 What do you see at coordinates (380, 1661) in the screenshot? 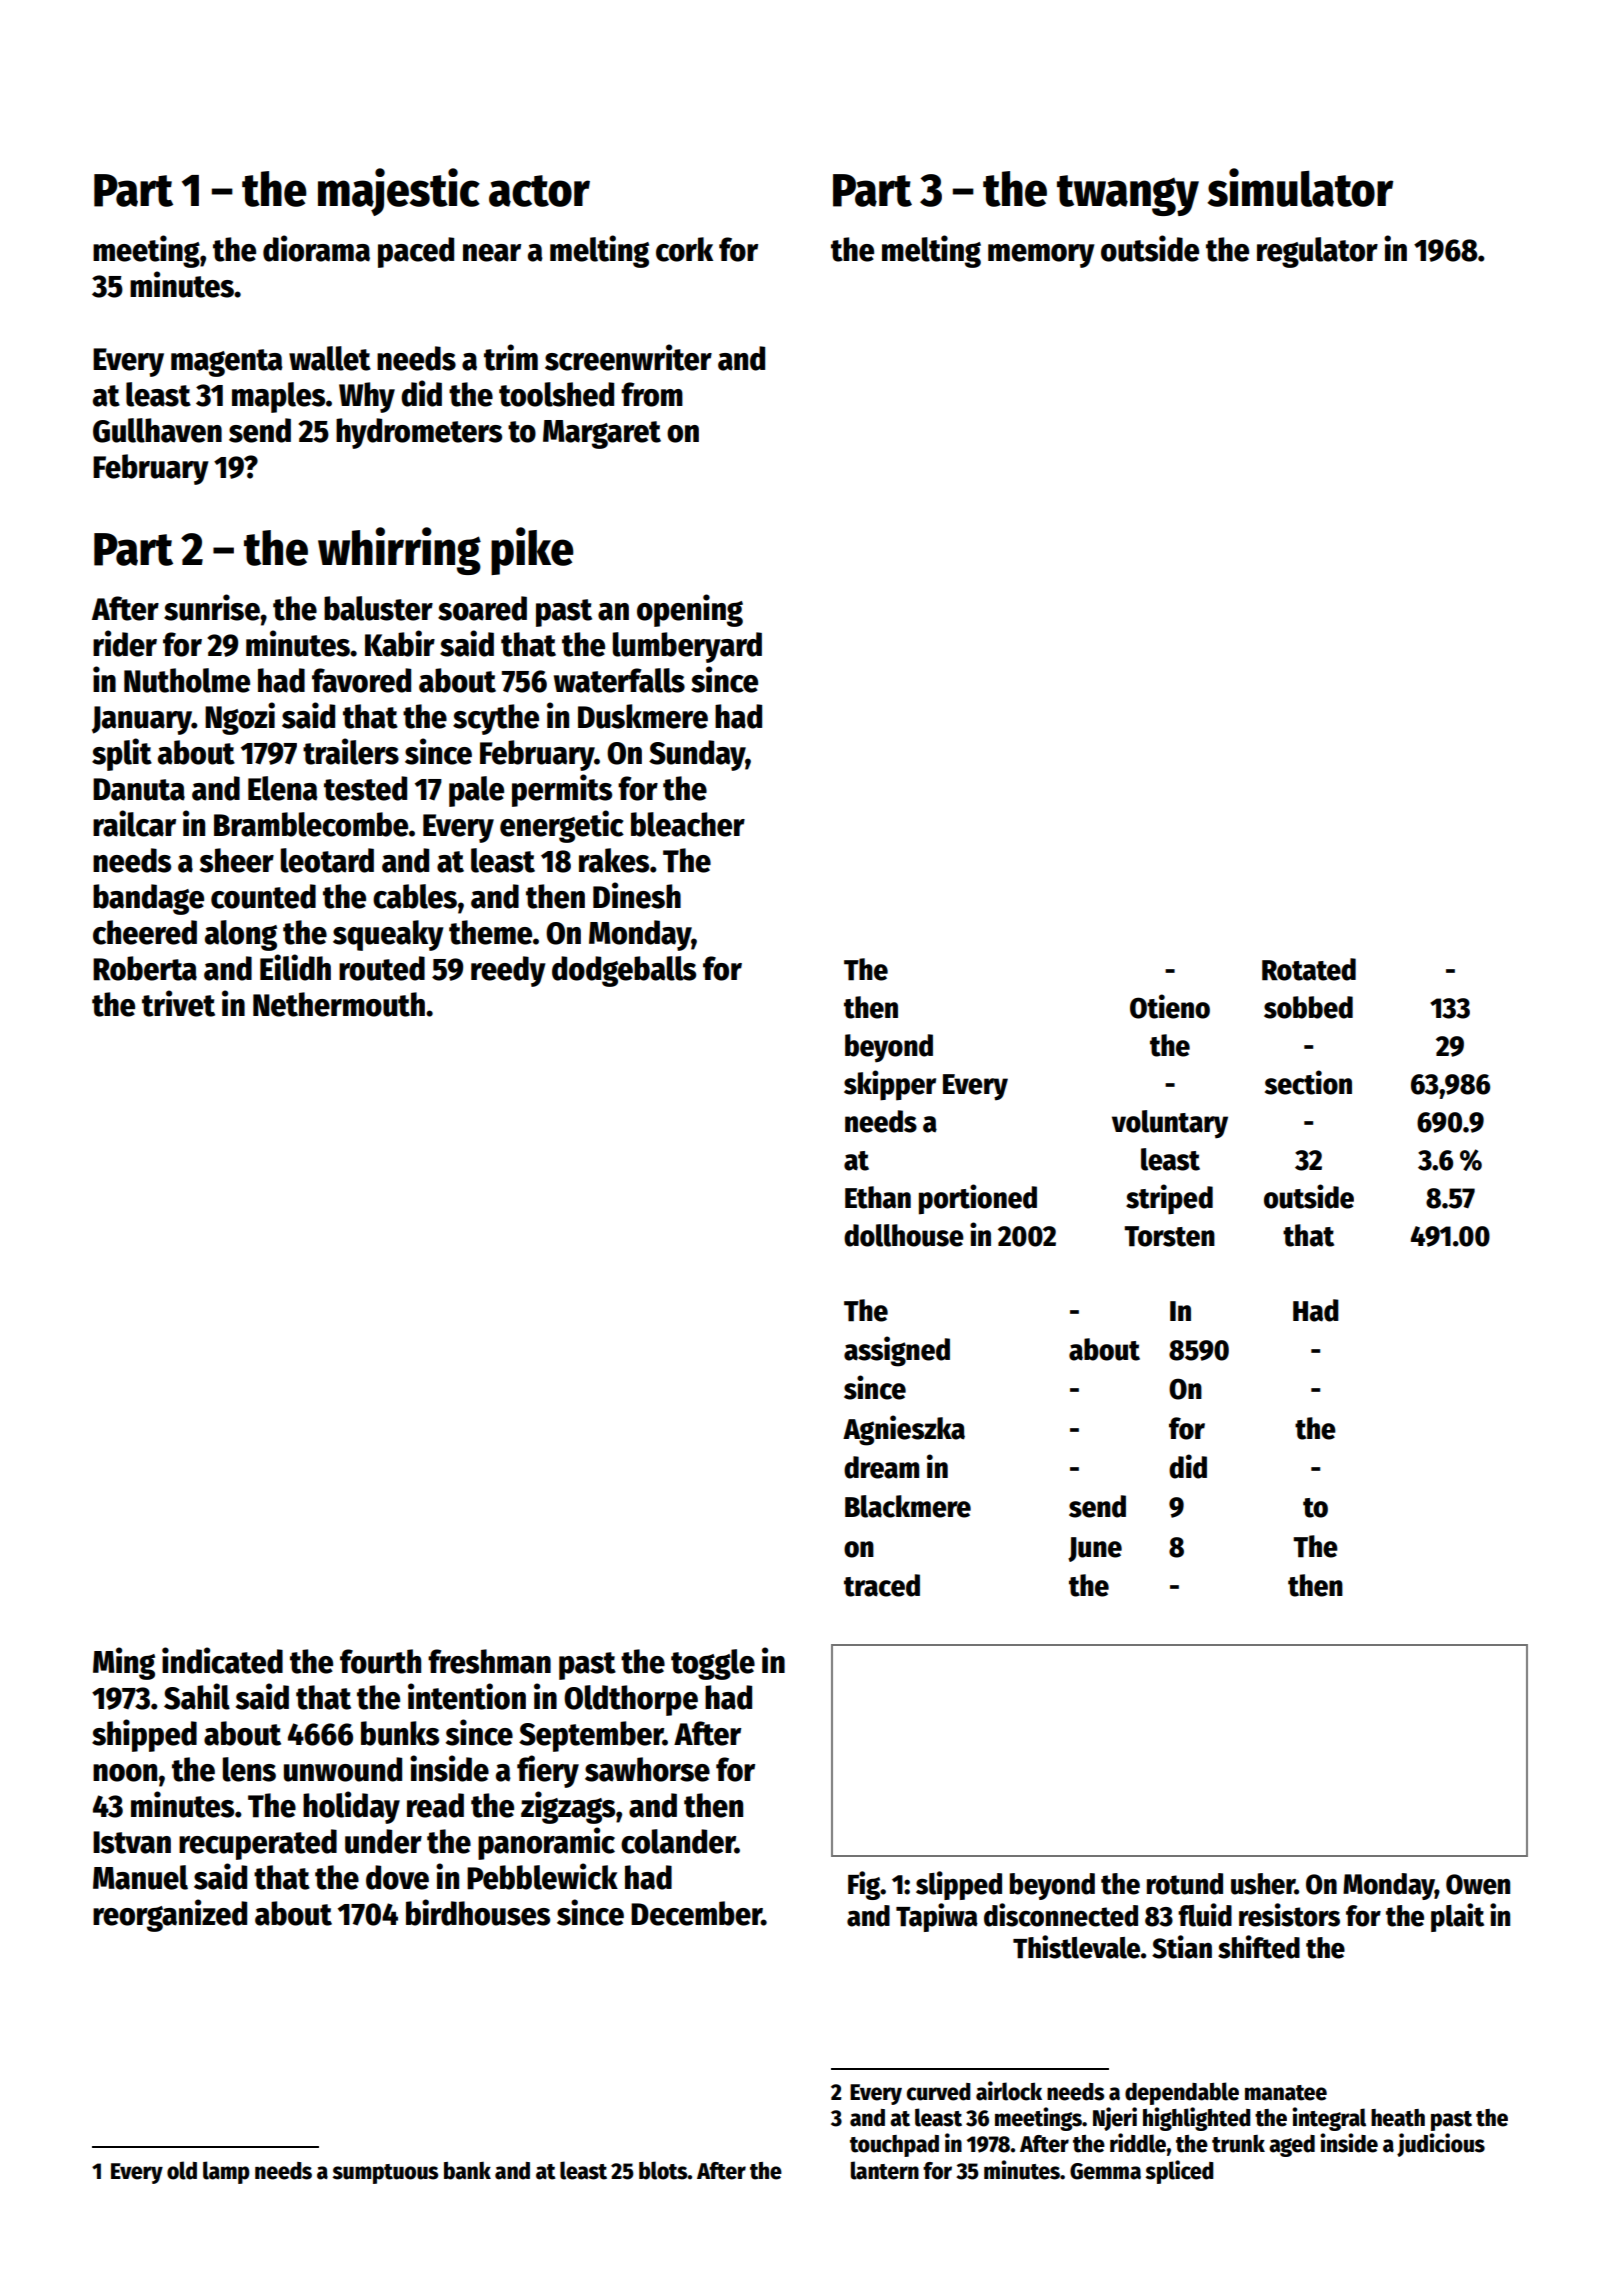
I see `fourth` at bounding box center [380, 1661].
